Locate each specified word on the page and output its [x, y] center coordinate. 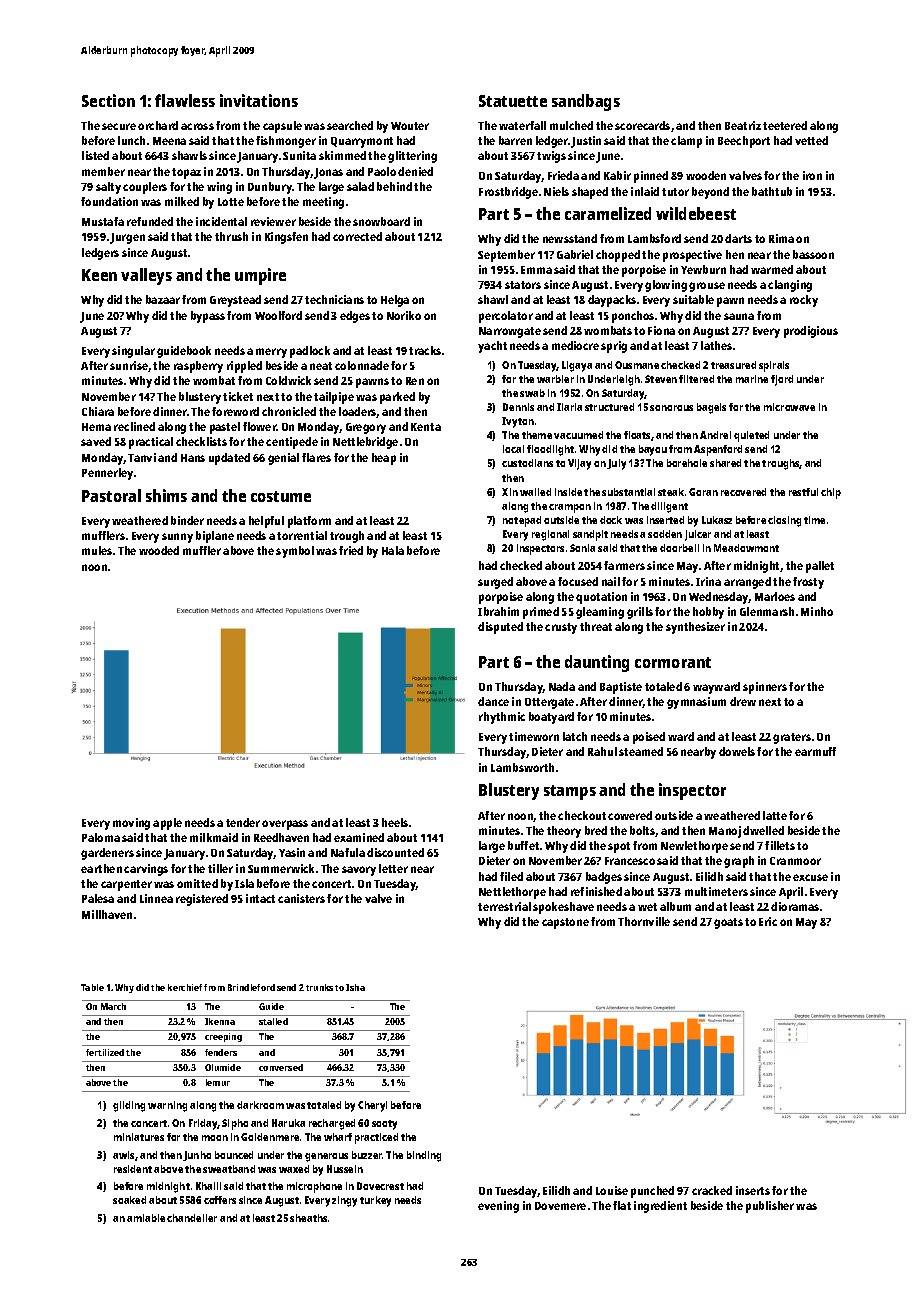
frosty [808, 583]
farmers [624, 565]
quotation [601, 598]
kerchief [185, 987]
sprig [614, 347]
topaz [186, 173]
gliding [129, 1106]
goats [728, 923]
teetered [785, 125]
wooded [159, 550]
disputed [500, 628]
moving [131, 824]
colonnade [362, 365]
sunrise [129, 365]
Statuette [513, 101]
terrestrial [504, 906]
